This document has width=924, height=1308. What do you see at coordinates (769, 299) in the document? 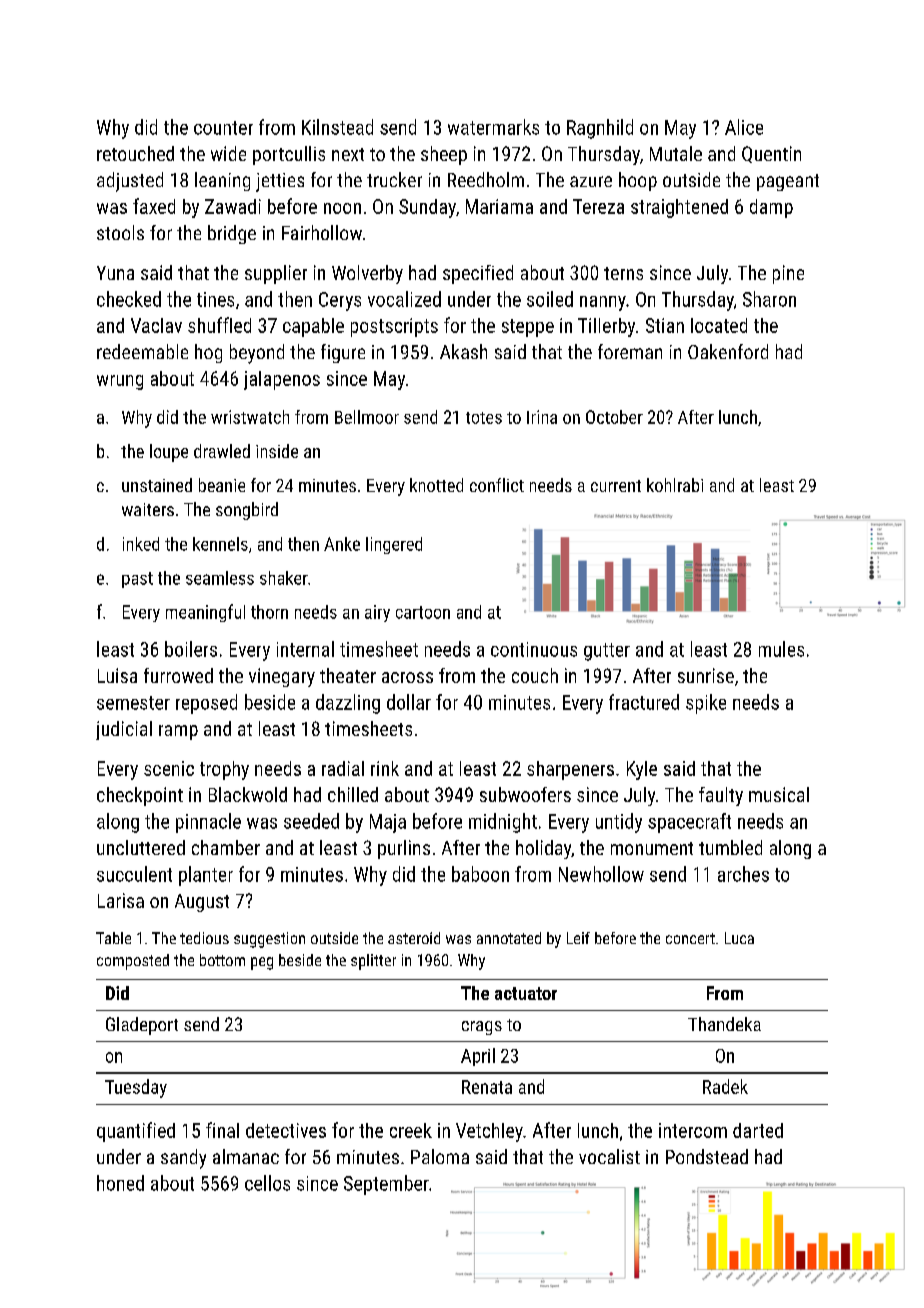
I see `Sharon` at bounding box center [769, 299].
